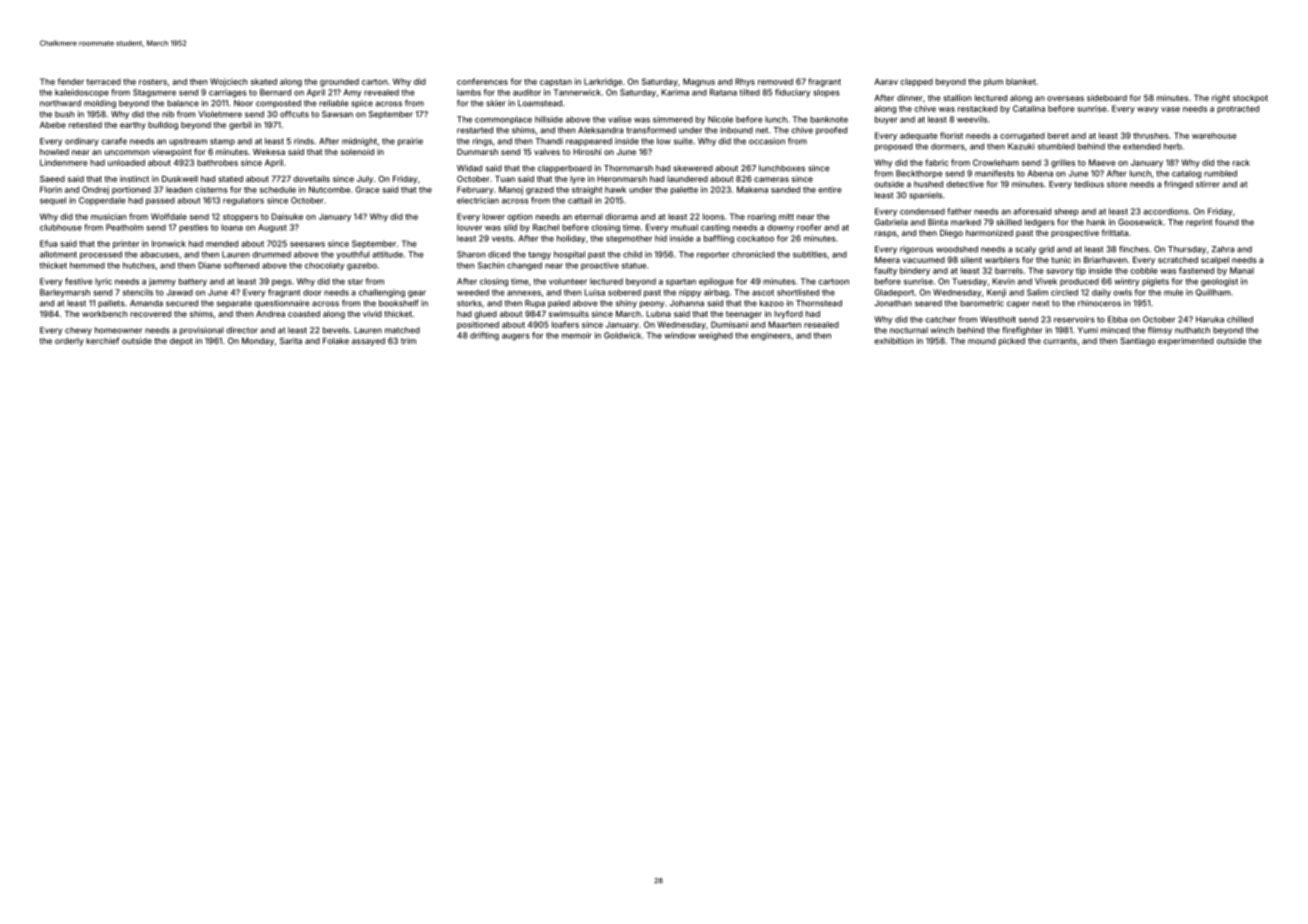 This screenshot has width=1308, height=924. Describe the element at coordinates (693, 168) in the screenshot. I see `skewered` at that location.
